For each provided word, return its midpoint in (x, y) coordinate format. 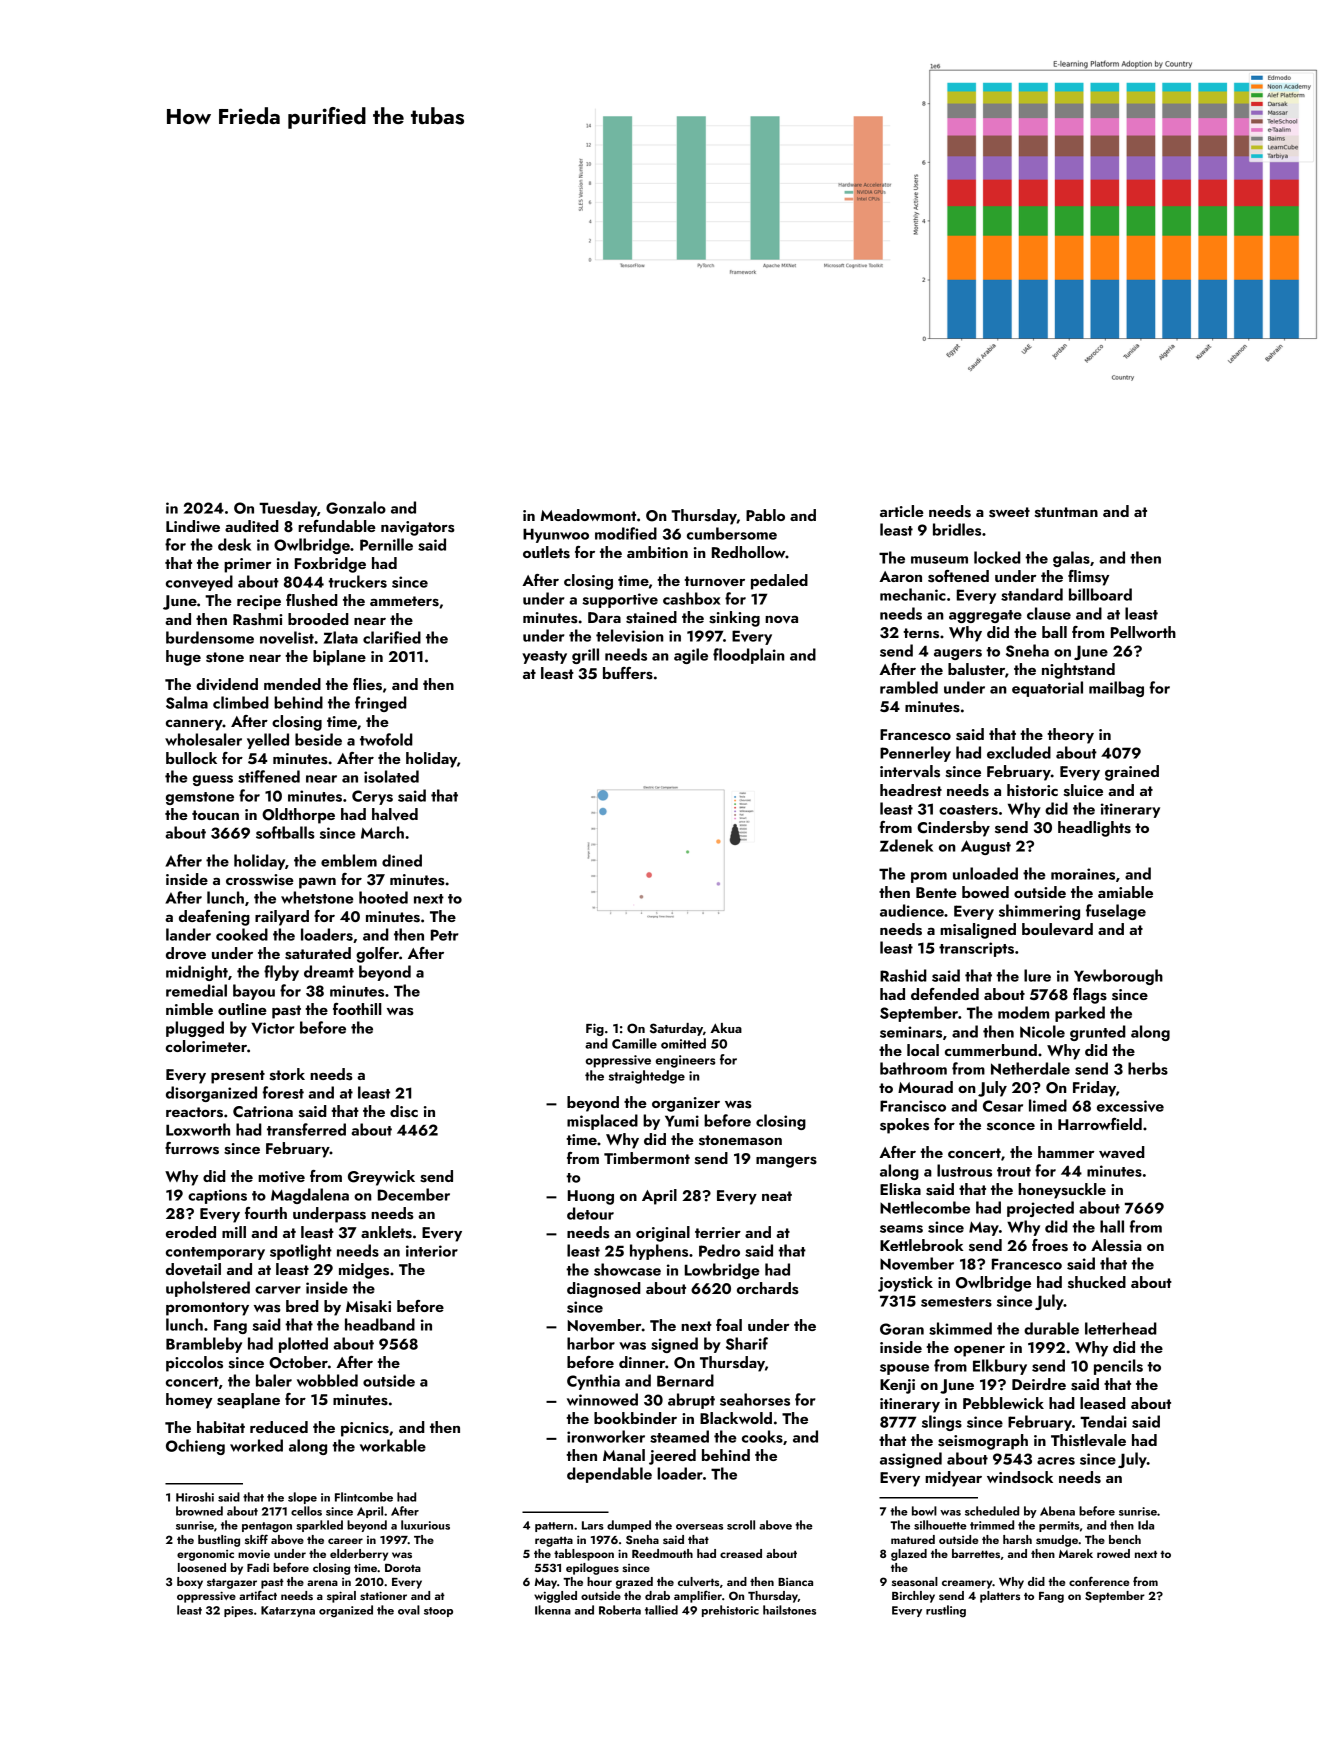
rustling (946, 1611)
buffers (628, 673)
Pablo (765, 515)
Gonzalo (356, 507)
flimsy (1088, 578)
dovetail (193, 1269)
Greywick (381, 1178)
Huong (591, 1197)
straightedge (647, 1077)
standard (1032, 594)
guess (213, 780)
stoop (438, 1612)
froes (1050, 1245)
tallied (661, 1610)
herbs (1148, 1068)
